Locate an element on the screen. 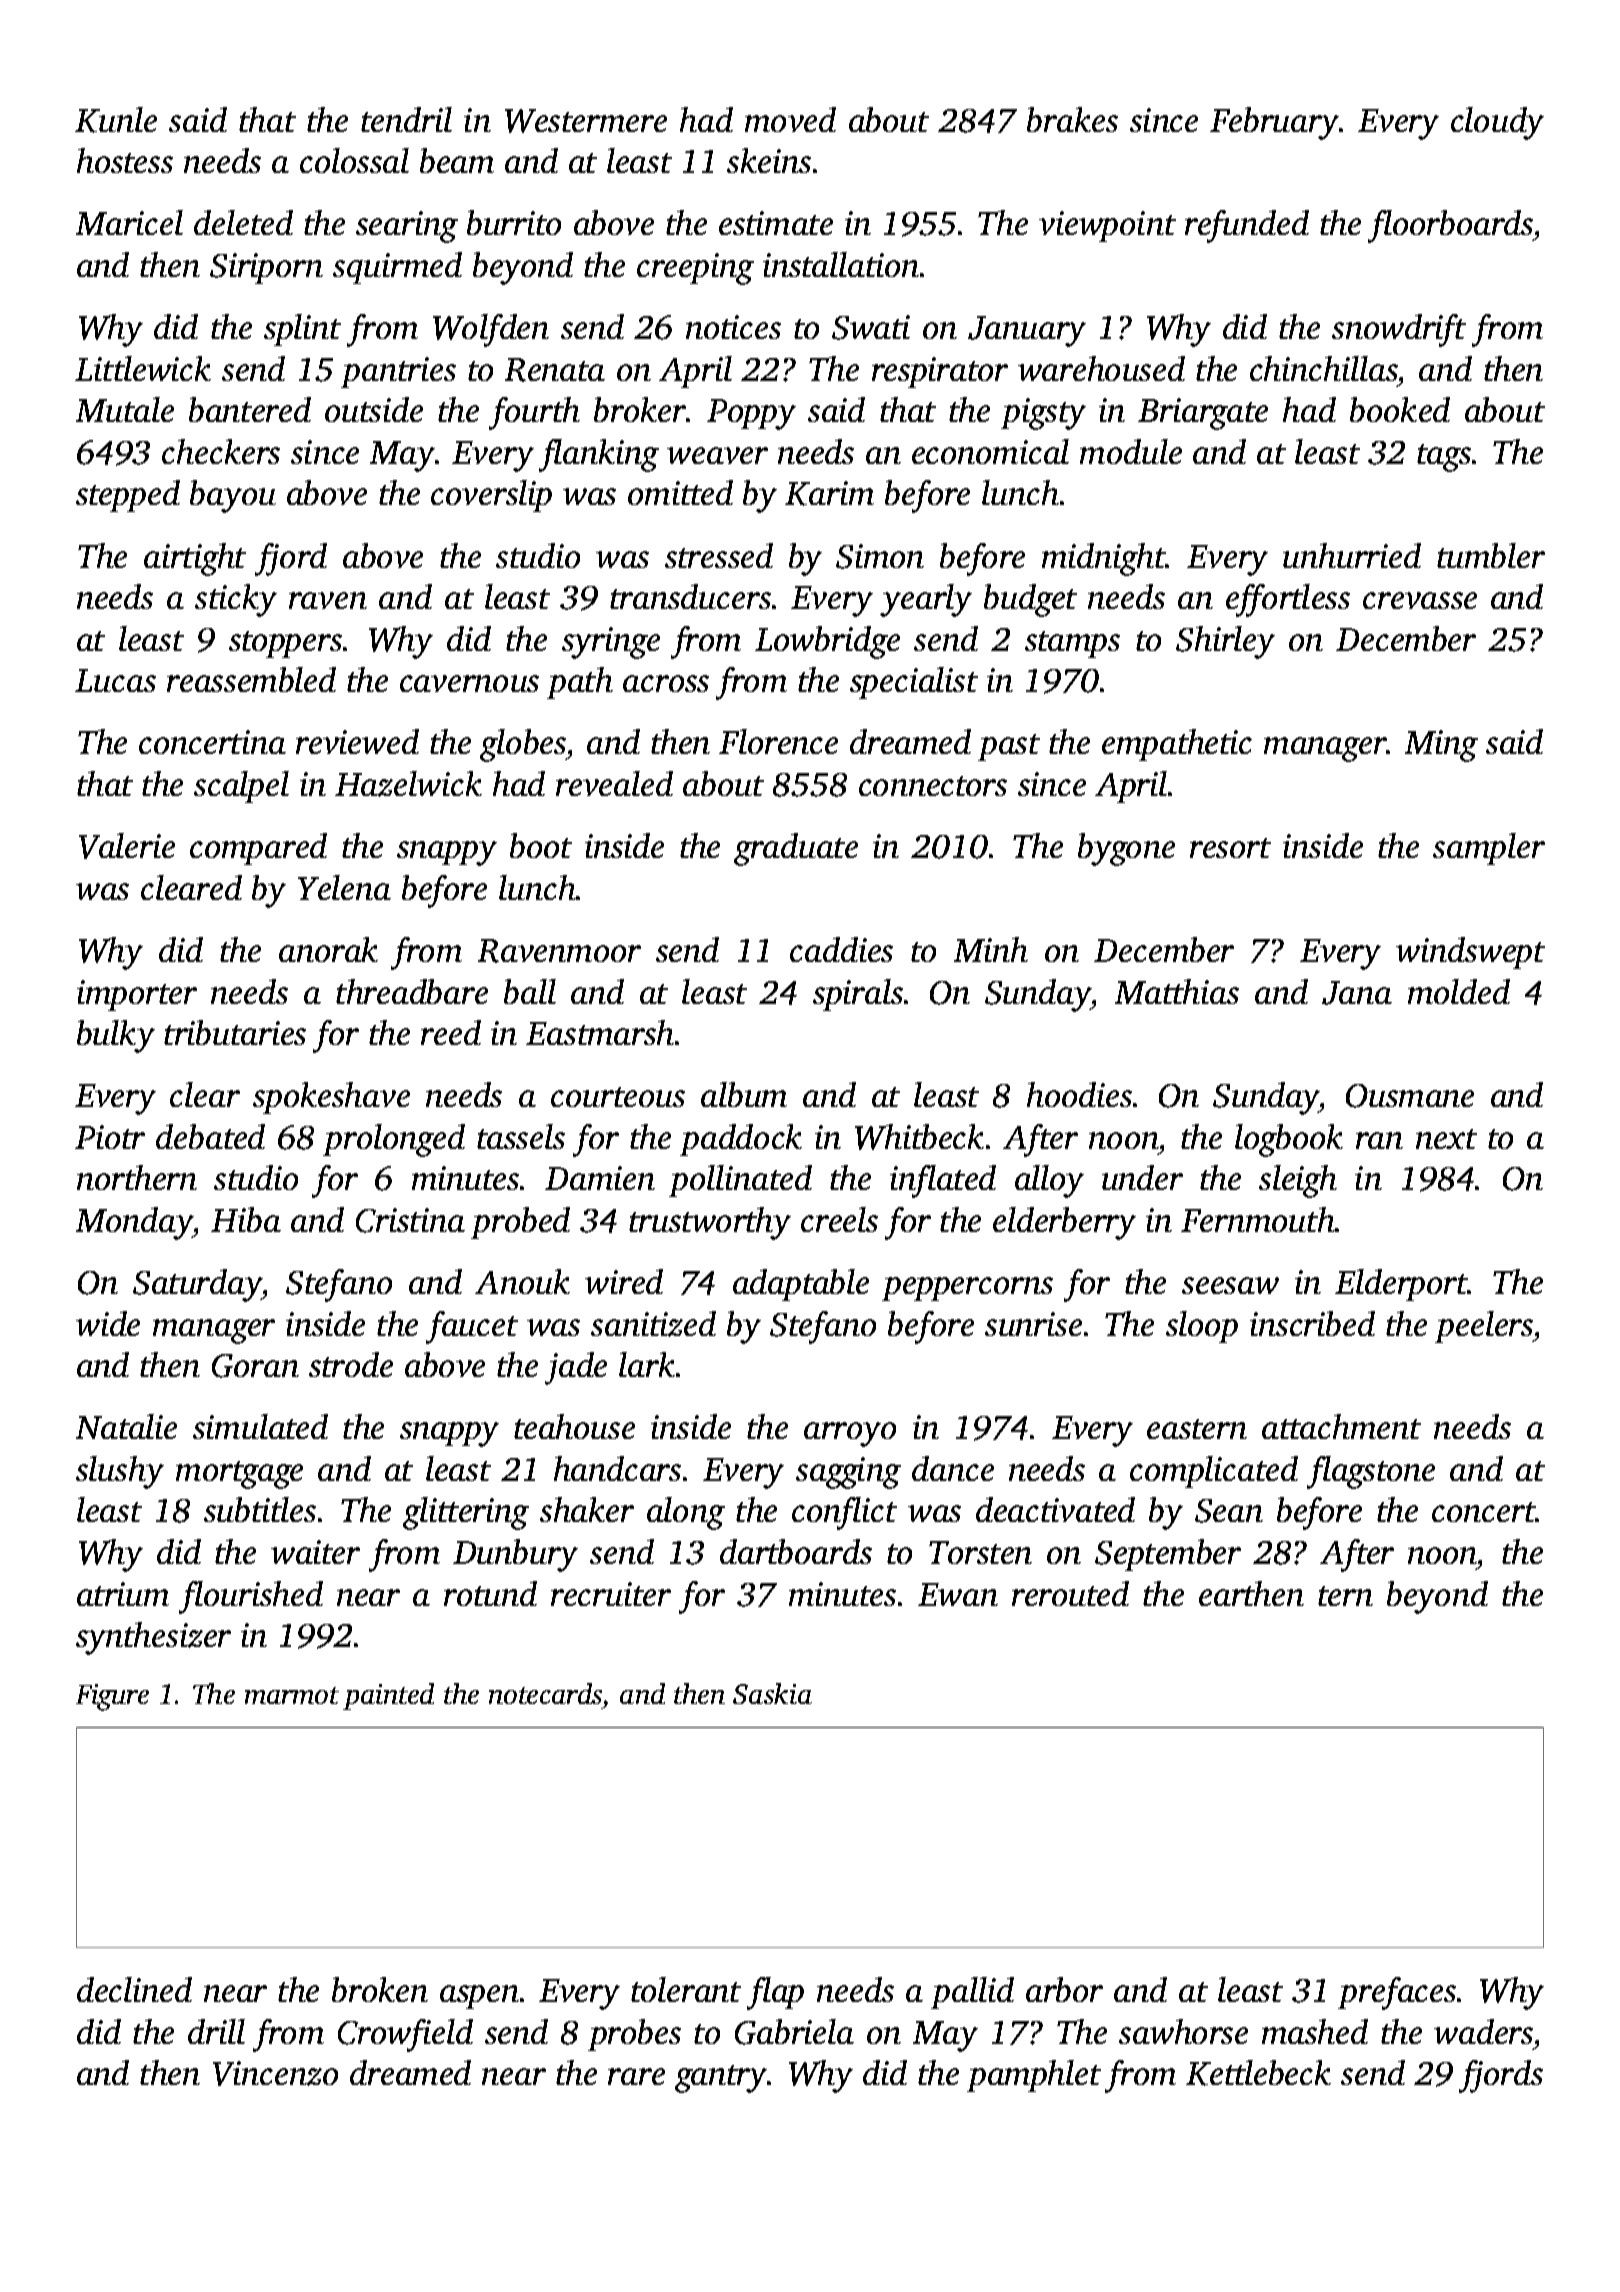  Vincenzo is located at coordinates (275, 2073).
